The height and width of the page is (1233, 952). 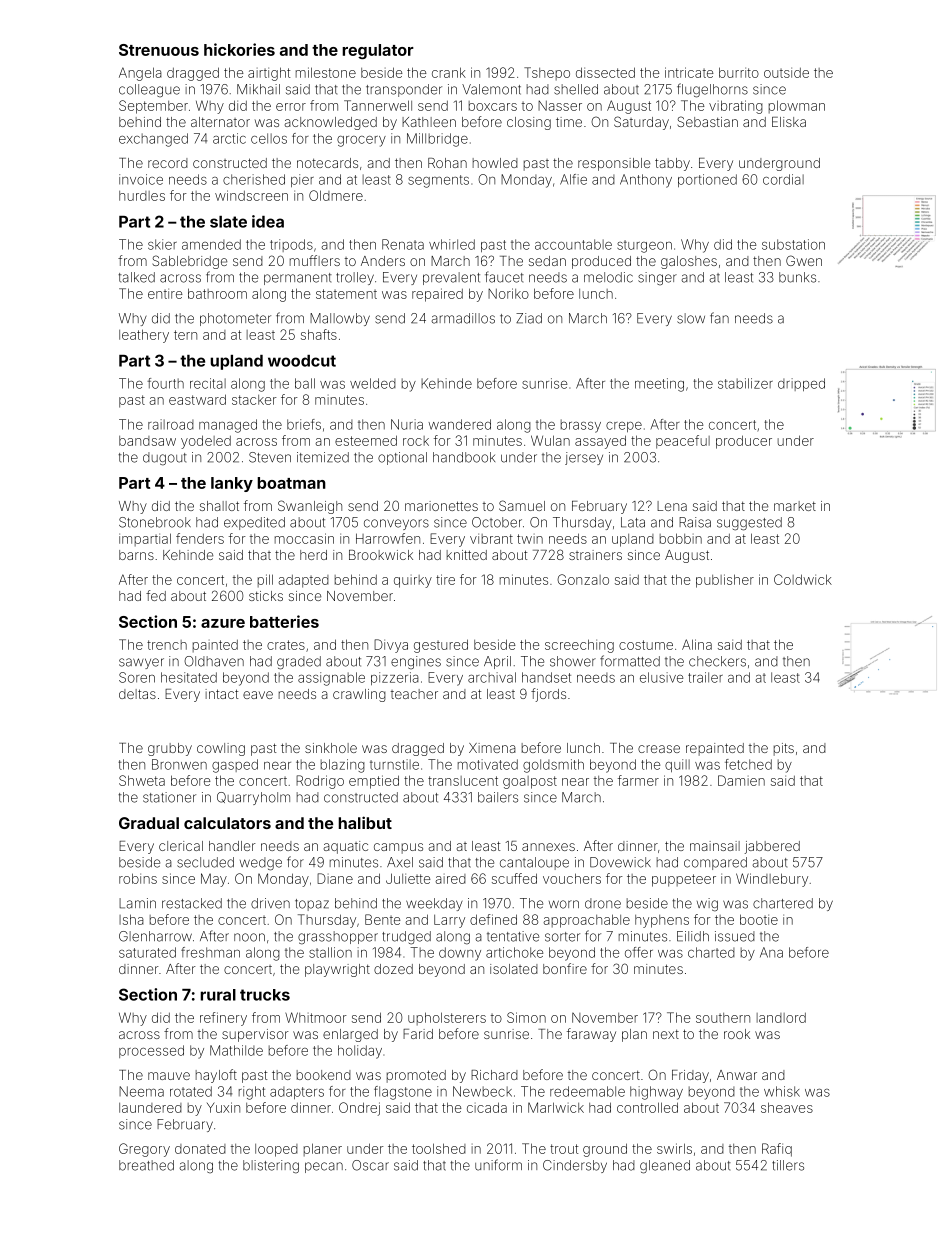 What do you see at coordinates (739, 72) in the page?
I see `burrito` at bounding box center [739, 72].
